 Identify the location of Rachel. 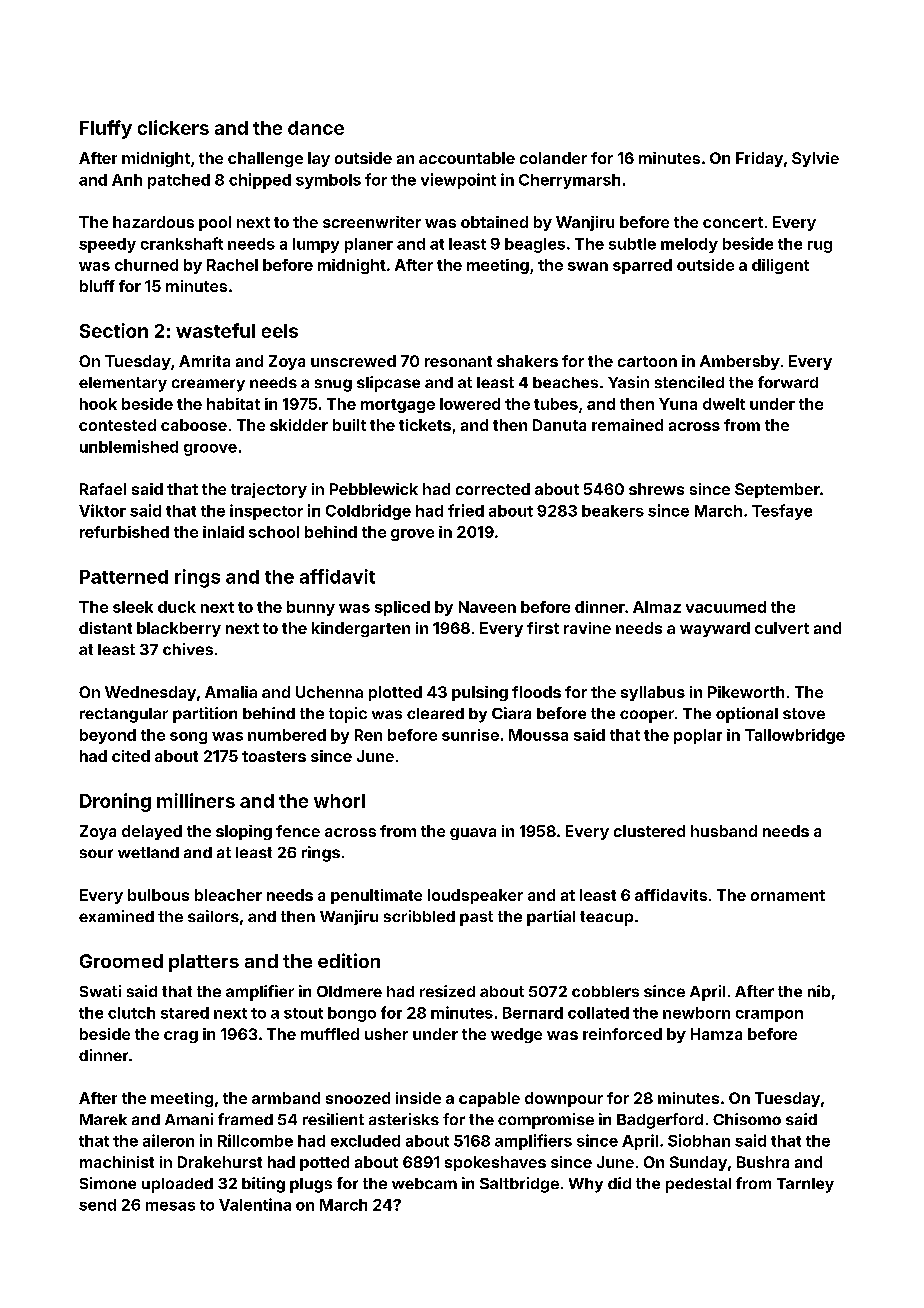
(232, 265).
